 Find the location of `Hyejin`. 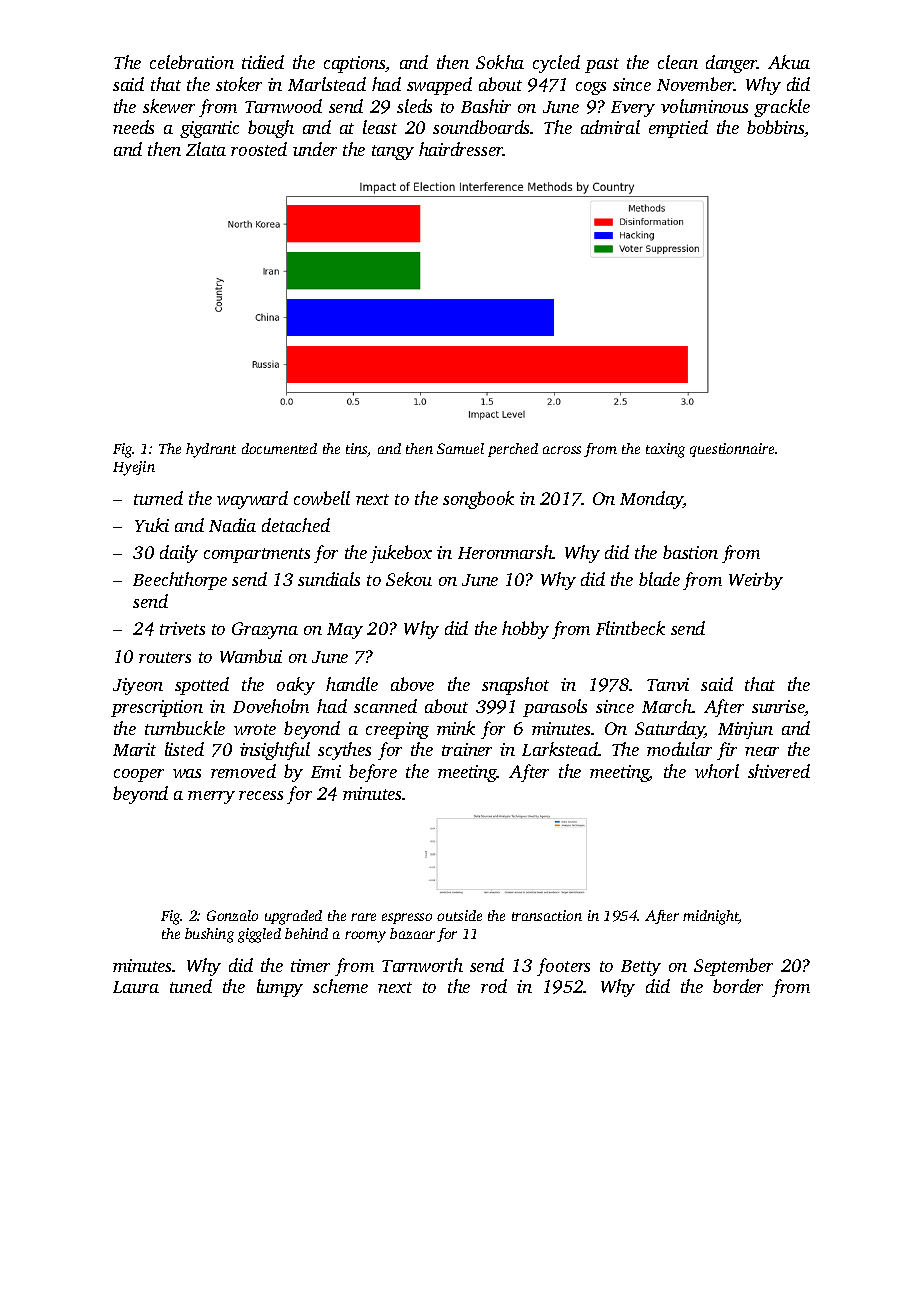

Hyejin is located at coordinates (134, 468).
